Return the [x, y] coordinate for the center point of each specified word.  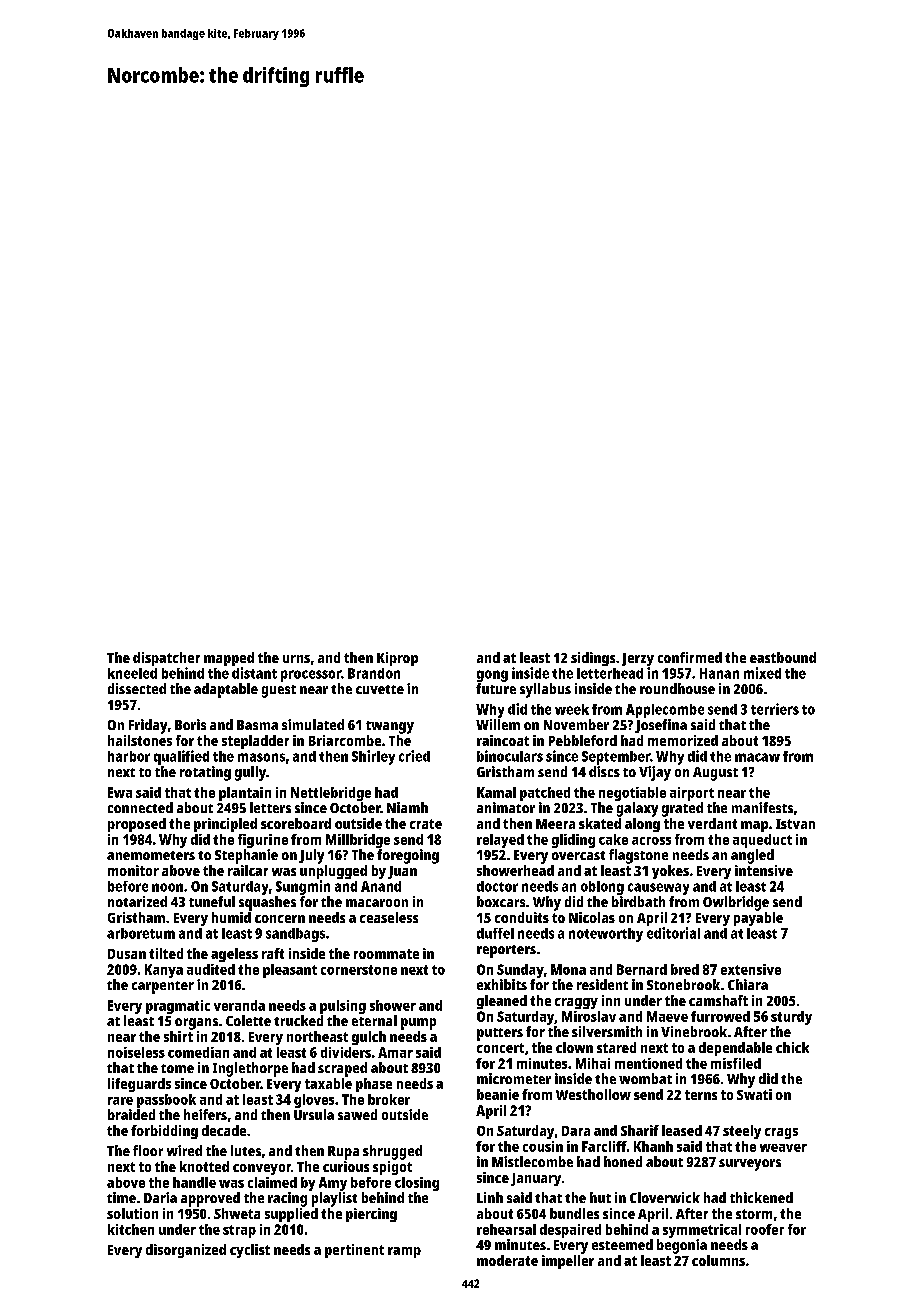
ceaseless [389, 917]
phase [374, 1085]
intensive [764, 870]
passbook [166, 1101]
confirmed [690, 657]
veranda [239, 1005]
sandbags [295, 935]
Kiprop [397, 659]
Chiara [748, 984]
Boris [190, 724]
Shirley [373, 757]
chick [792, 1047]
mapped [229, 659]
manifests [762, 807]
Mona [568, 969]
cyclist [250, 1251]
